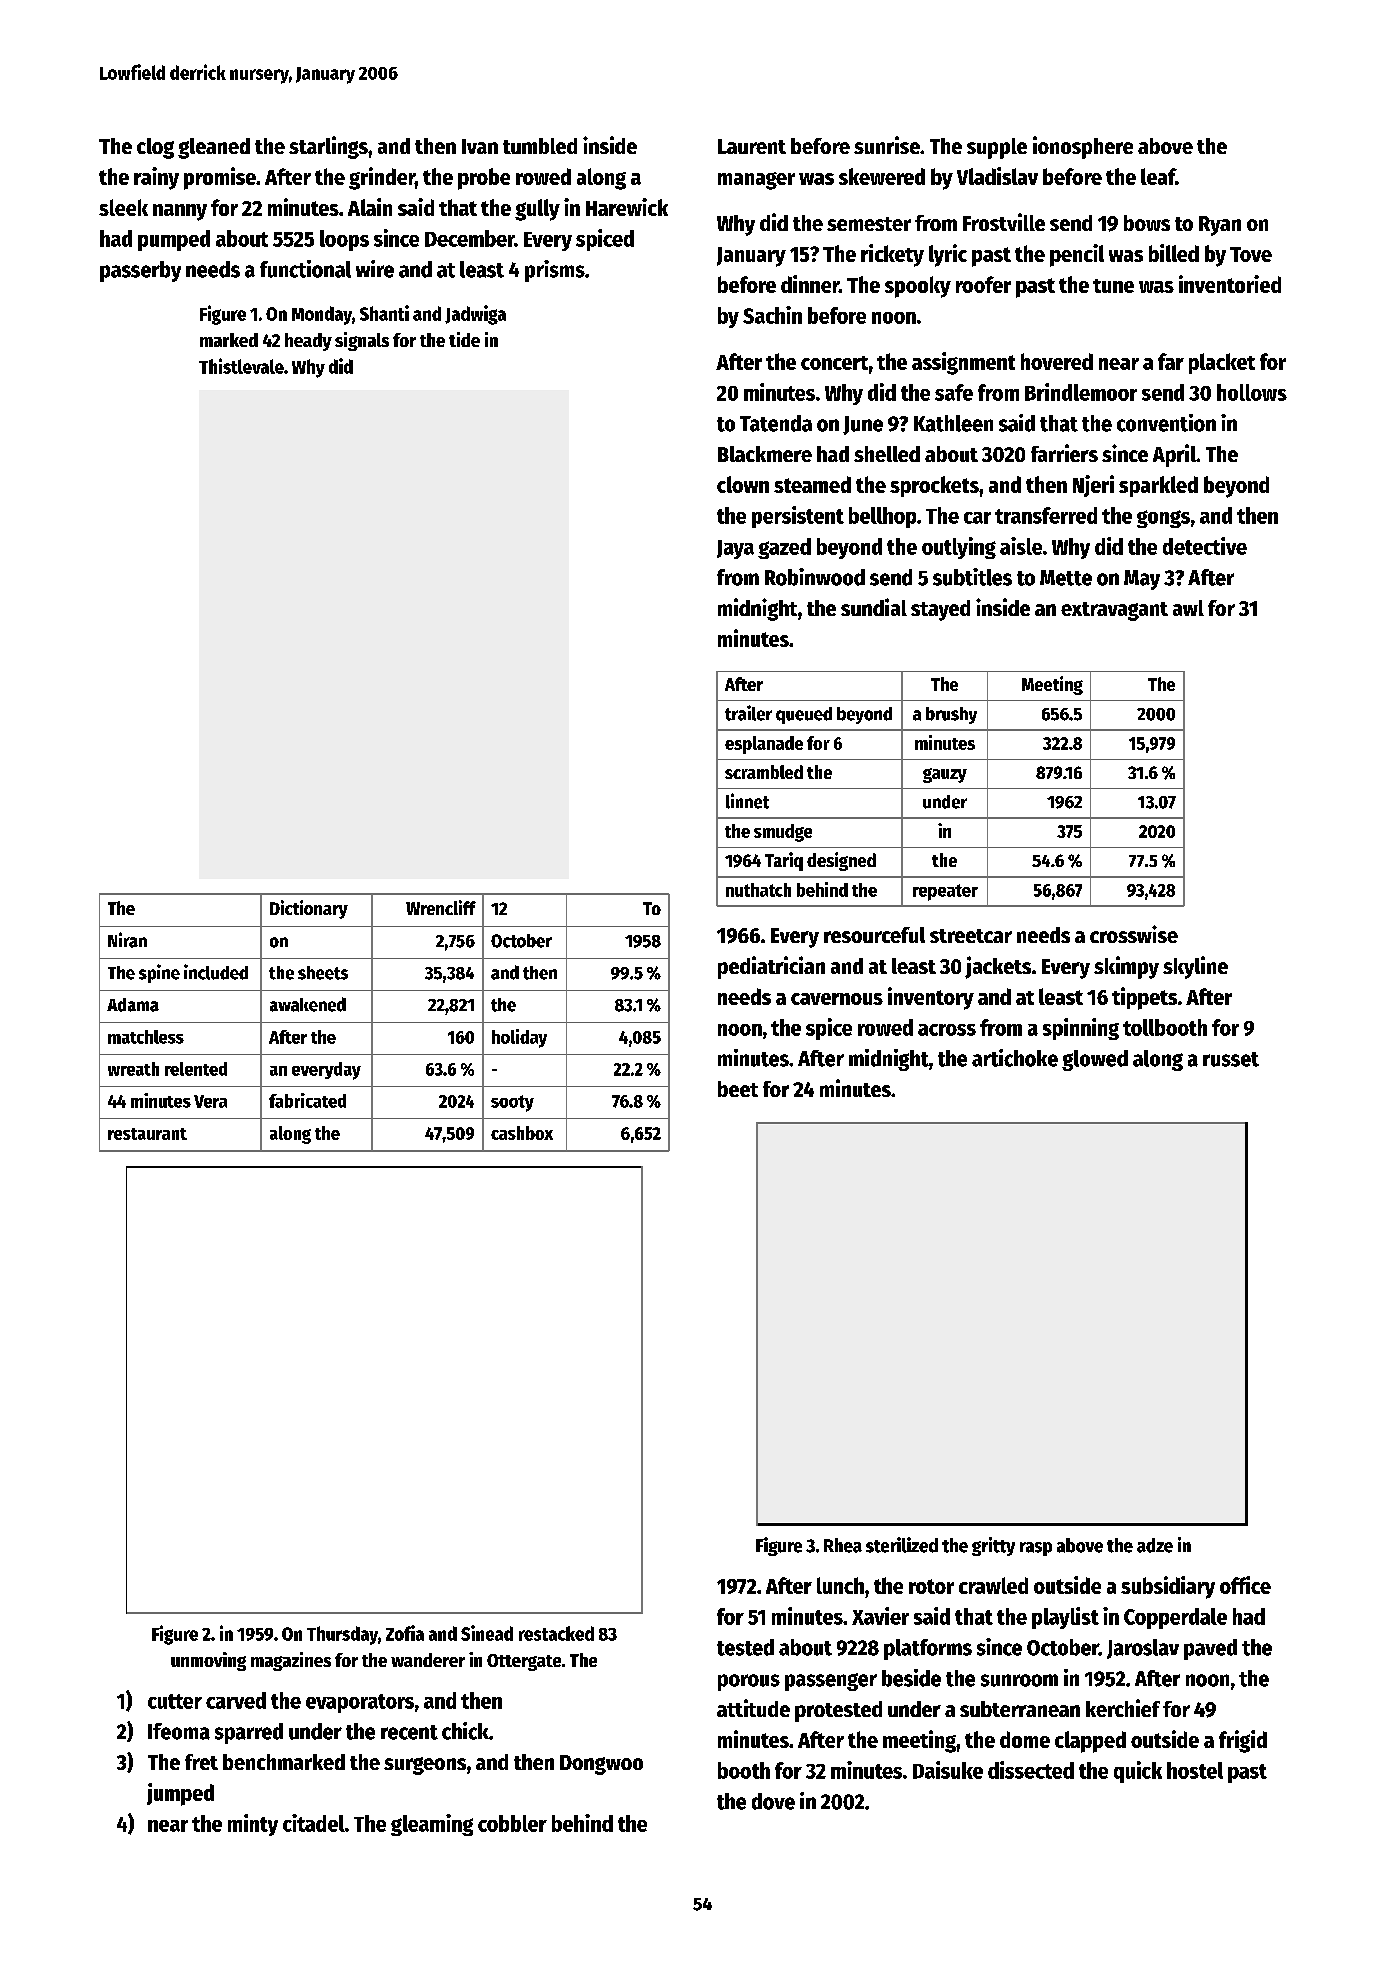 The height and width of the screenshot is (1969, 1386). I want to click on dinner, so click(810, 284).
